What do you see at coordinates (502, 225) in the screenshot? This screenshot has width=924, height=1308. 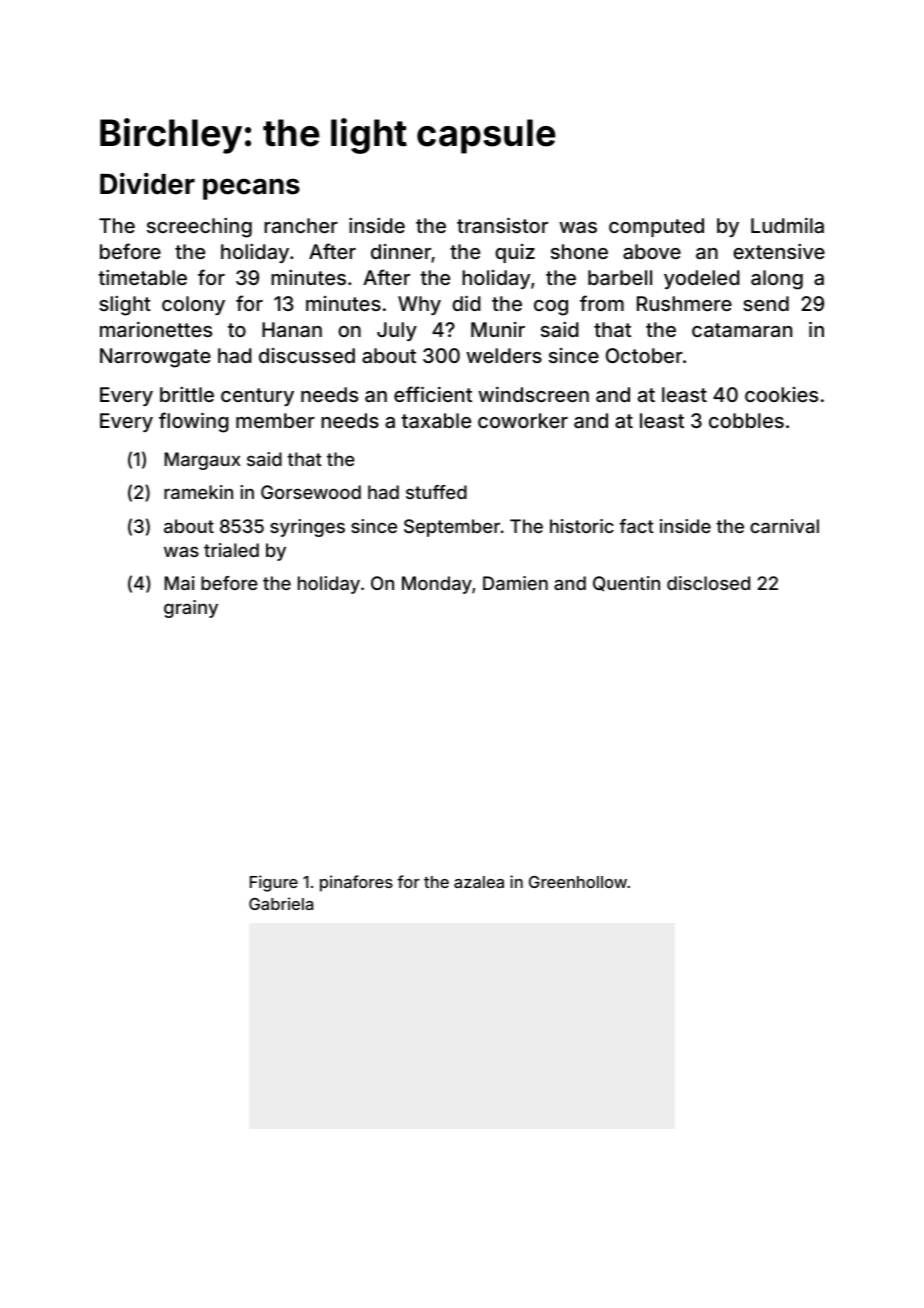 I see `transistor` at bounding box center [502, 225].
